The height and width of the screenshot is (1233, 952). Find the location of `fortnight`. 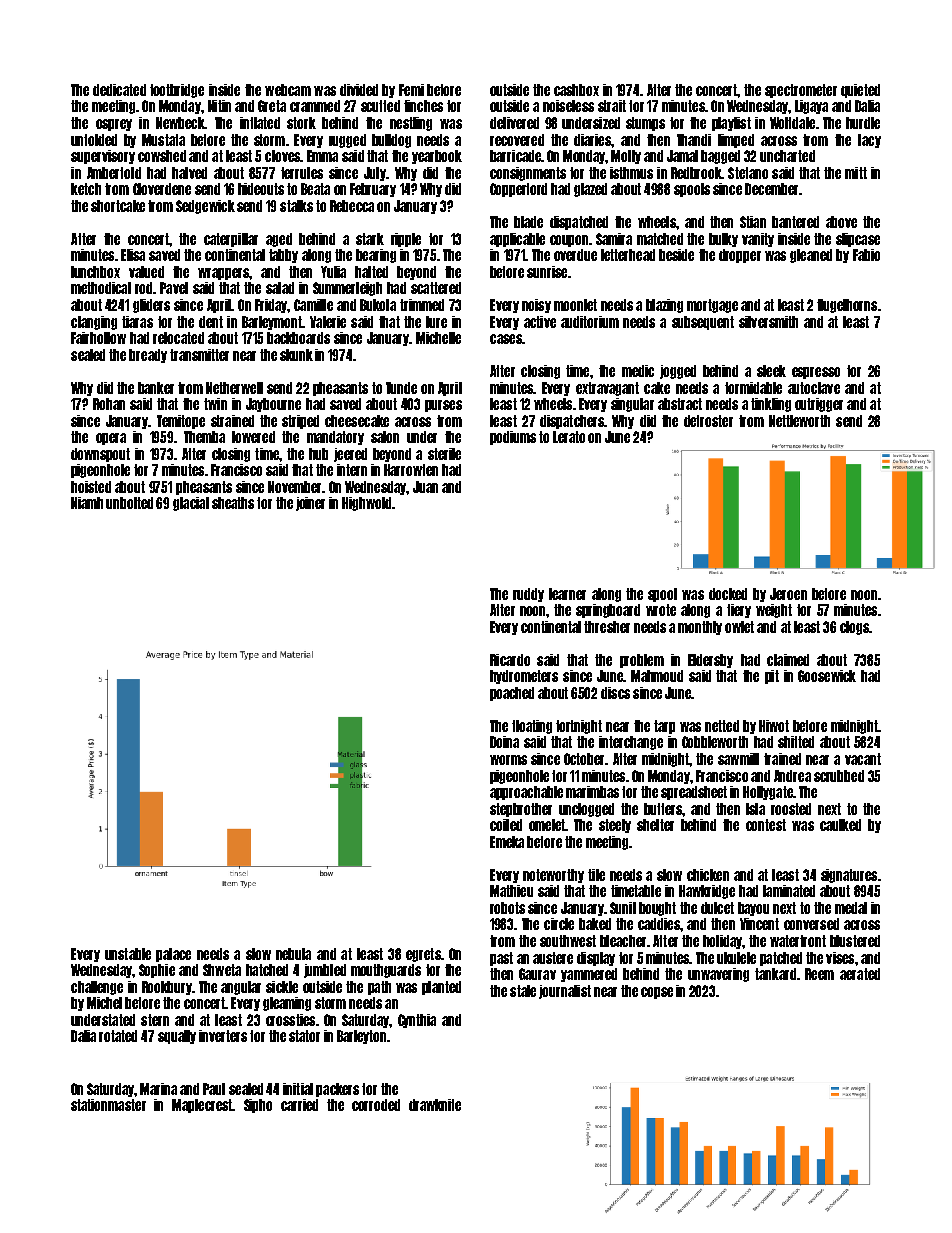

fortnight is located at coordinates (579, 727).
